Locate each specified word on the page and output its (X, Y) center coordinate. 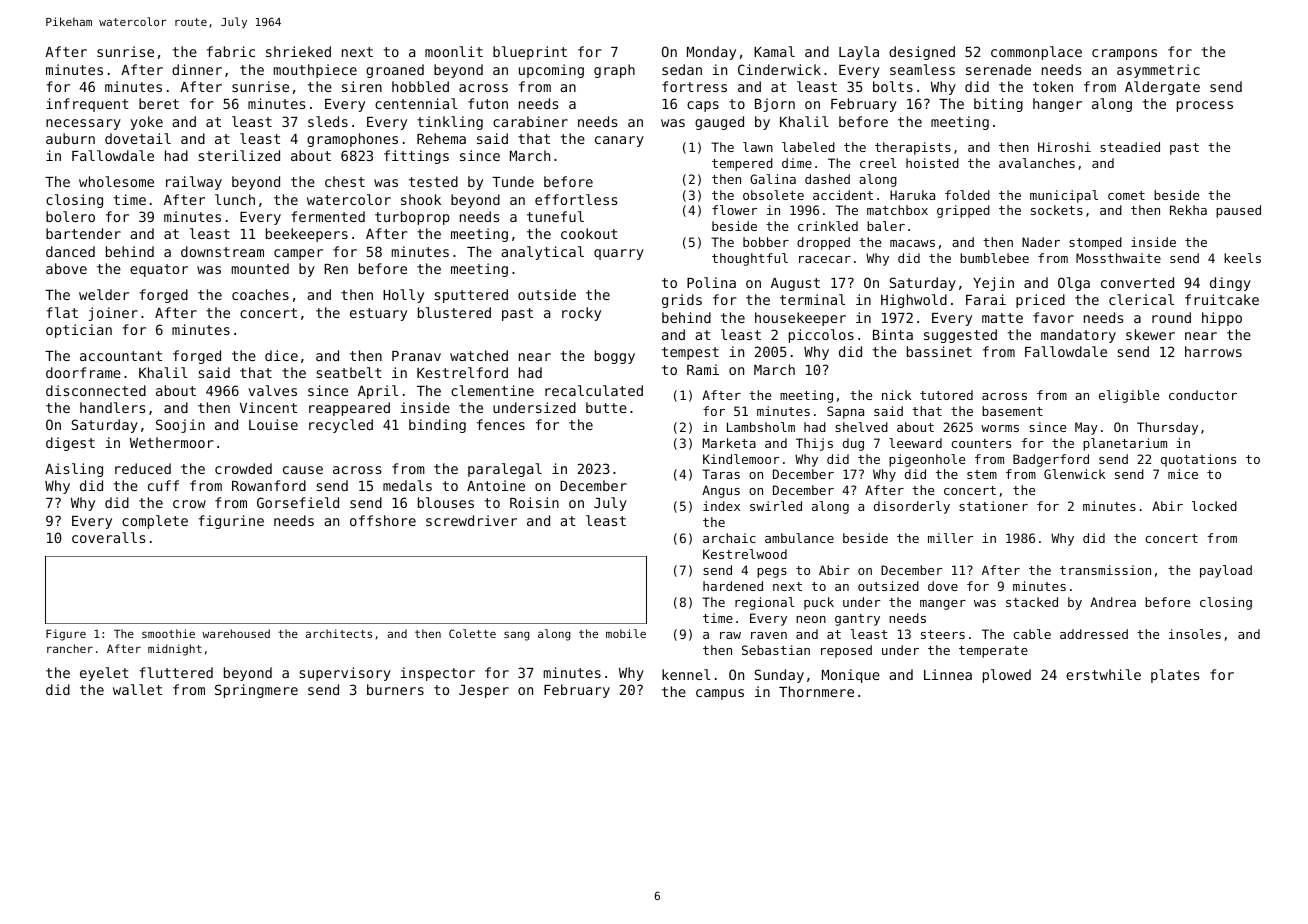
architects (339, 633)
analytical (542, 253)
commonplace (1036, 53)
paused (1238, 211)
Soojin (180, 426)
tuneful (555, 216)
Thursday (1167, 428)
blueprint (530, 53)
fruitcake (1222, 299)
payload (1226, 571)
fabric (231, 51)
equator (159, 270)
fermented (328, 216)
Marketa (729, 443)
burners (395, 689)
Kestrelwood (745, 554)
